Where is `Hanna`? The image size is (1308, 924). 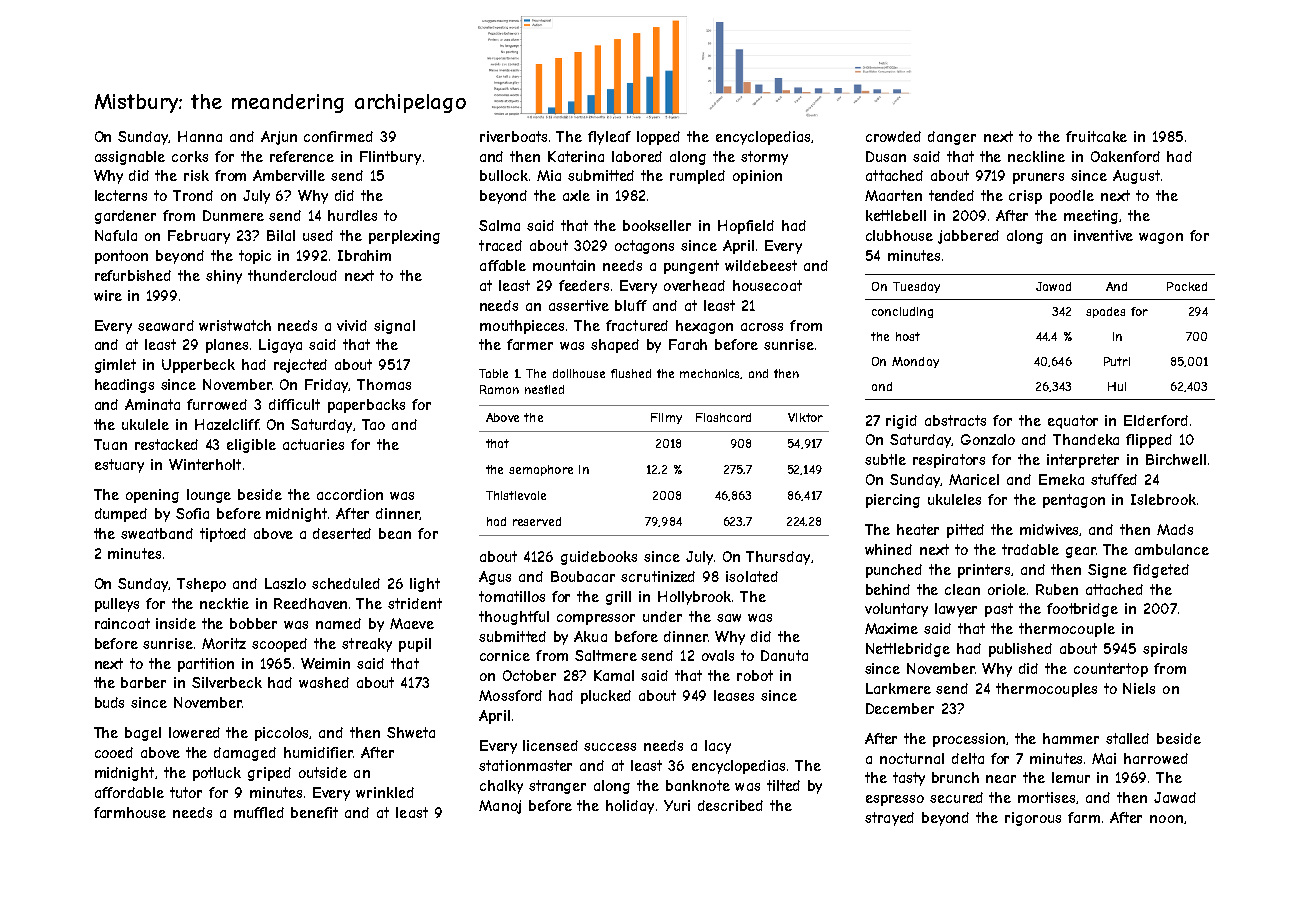
Hanna is located at coordinates (200, 136).
